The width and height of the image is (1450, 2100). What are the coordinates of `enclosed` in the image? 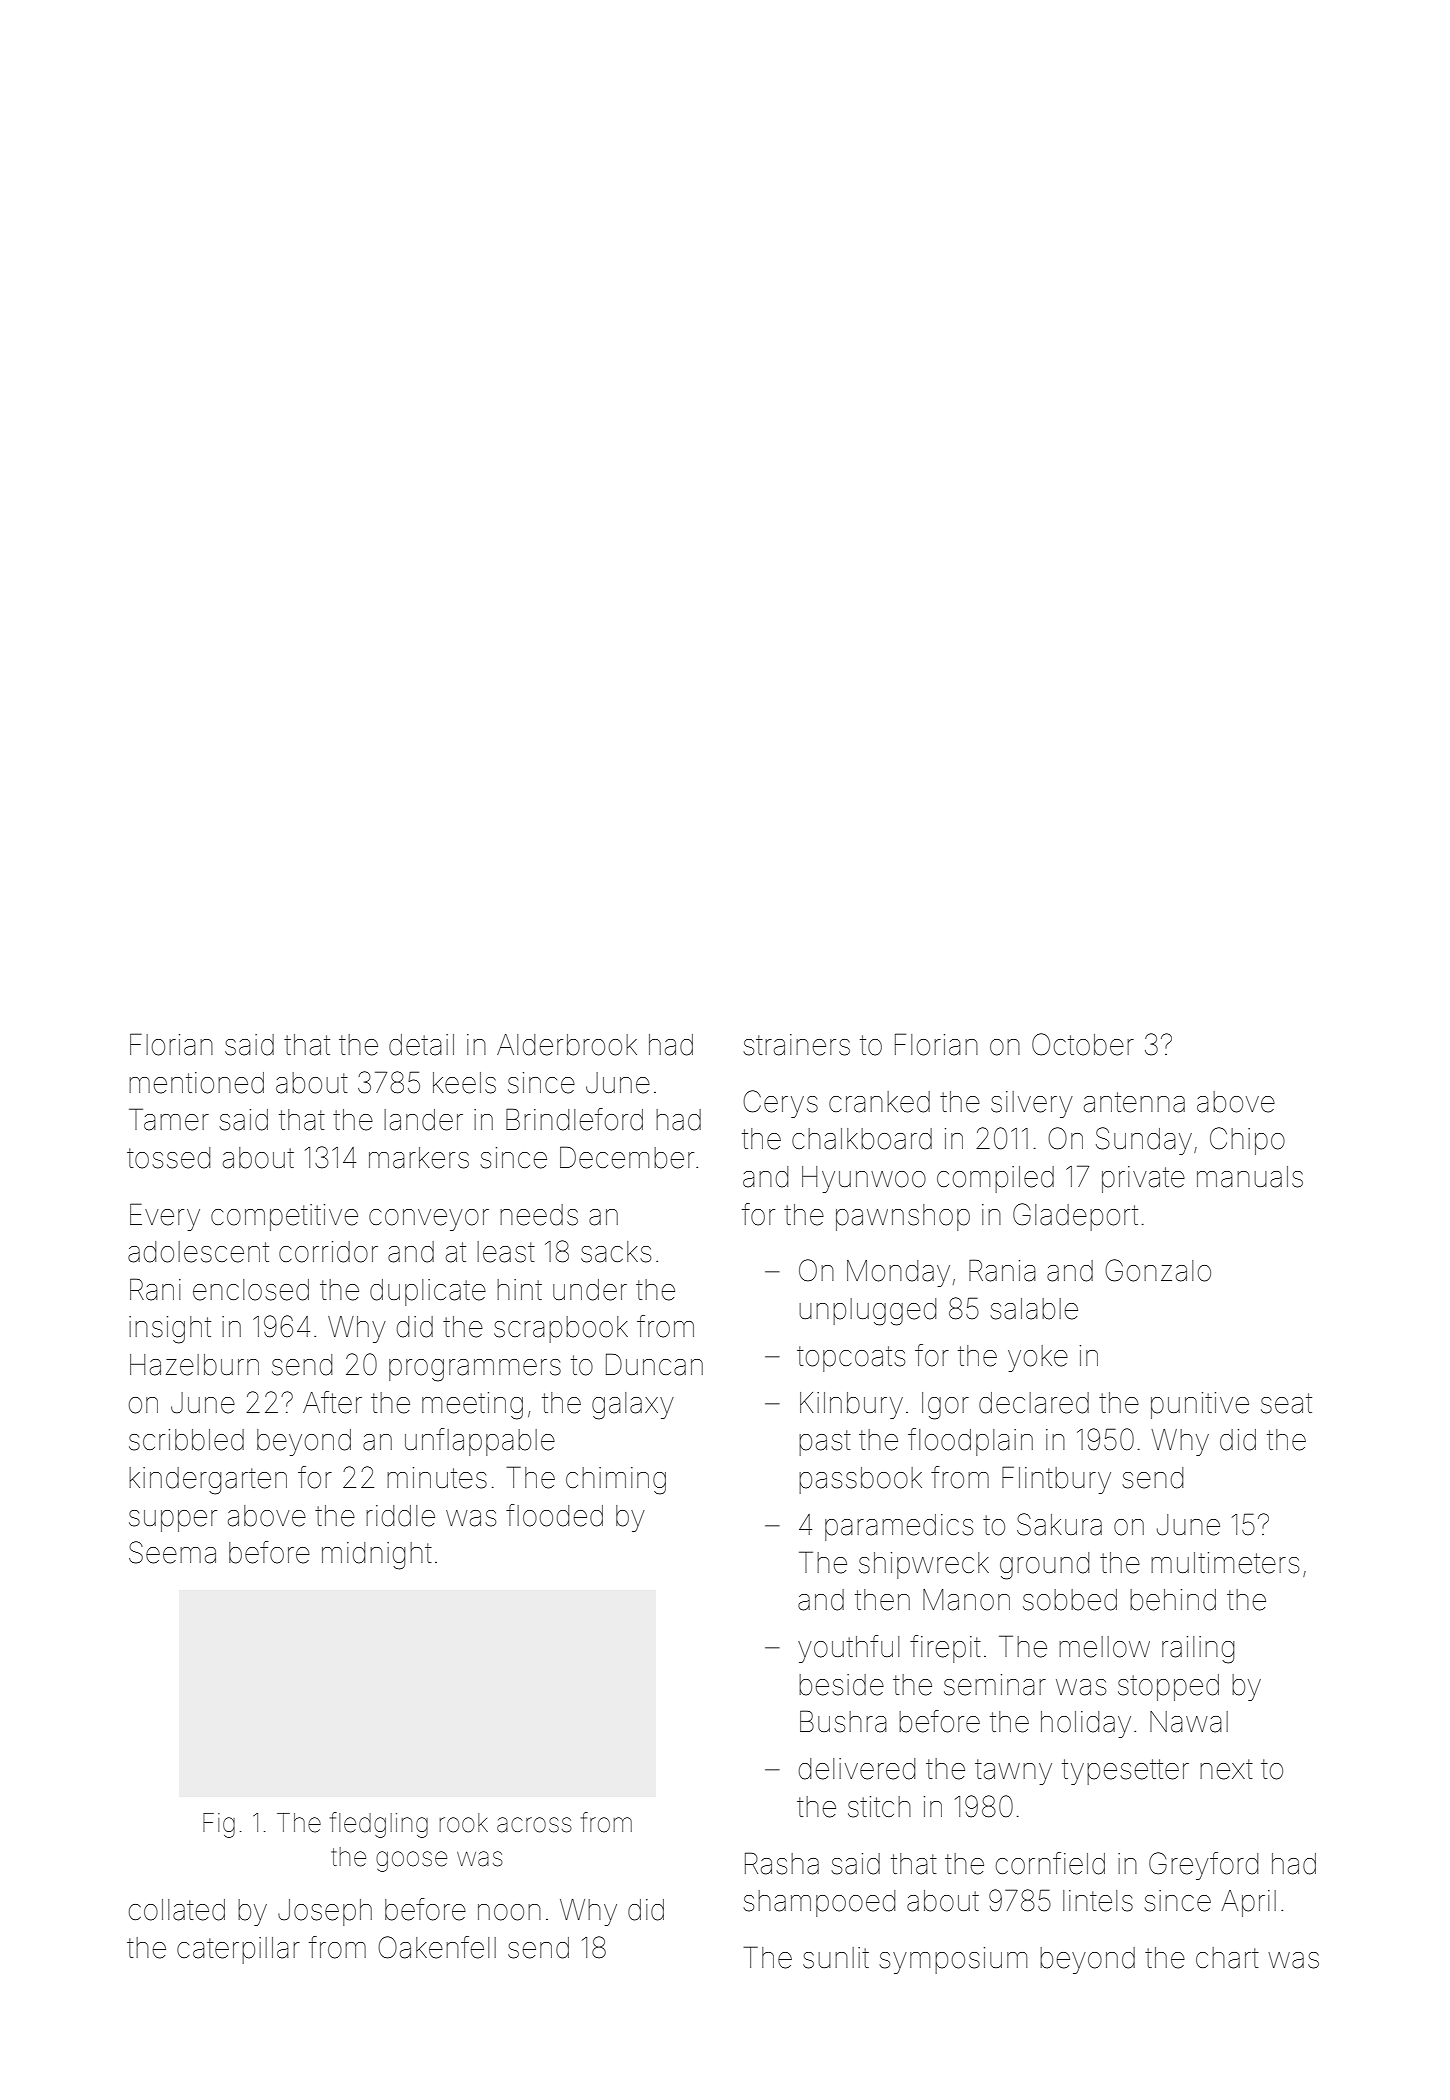 It's located at (251, 1290).
